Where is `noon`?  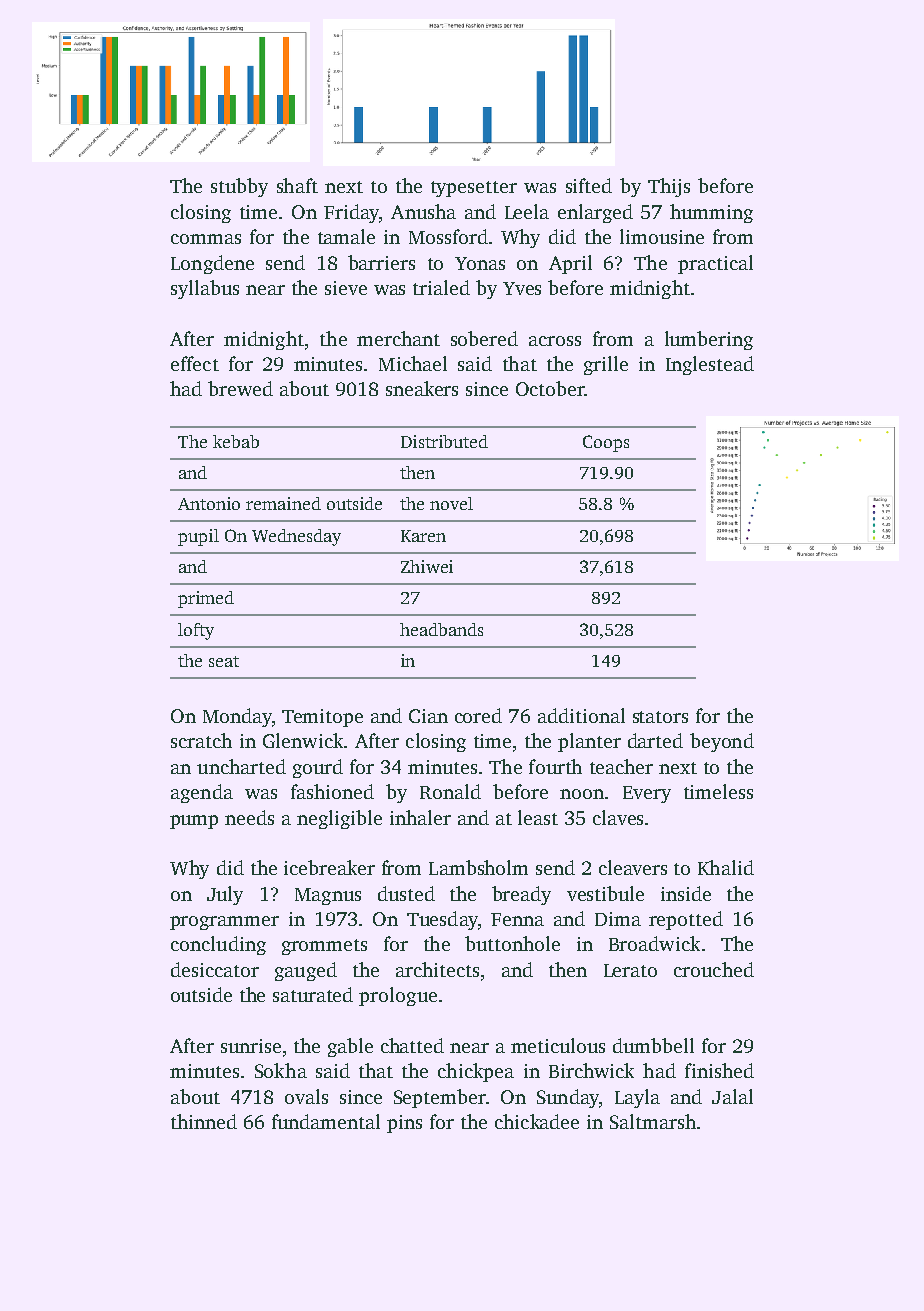 noon is located at coordinates (582, 794).
